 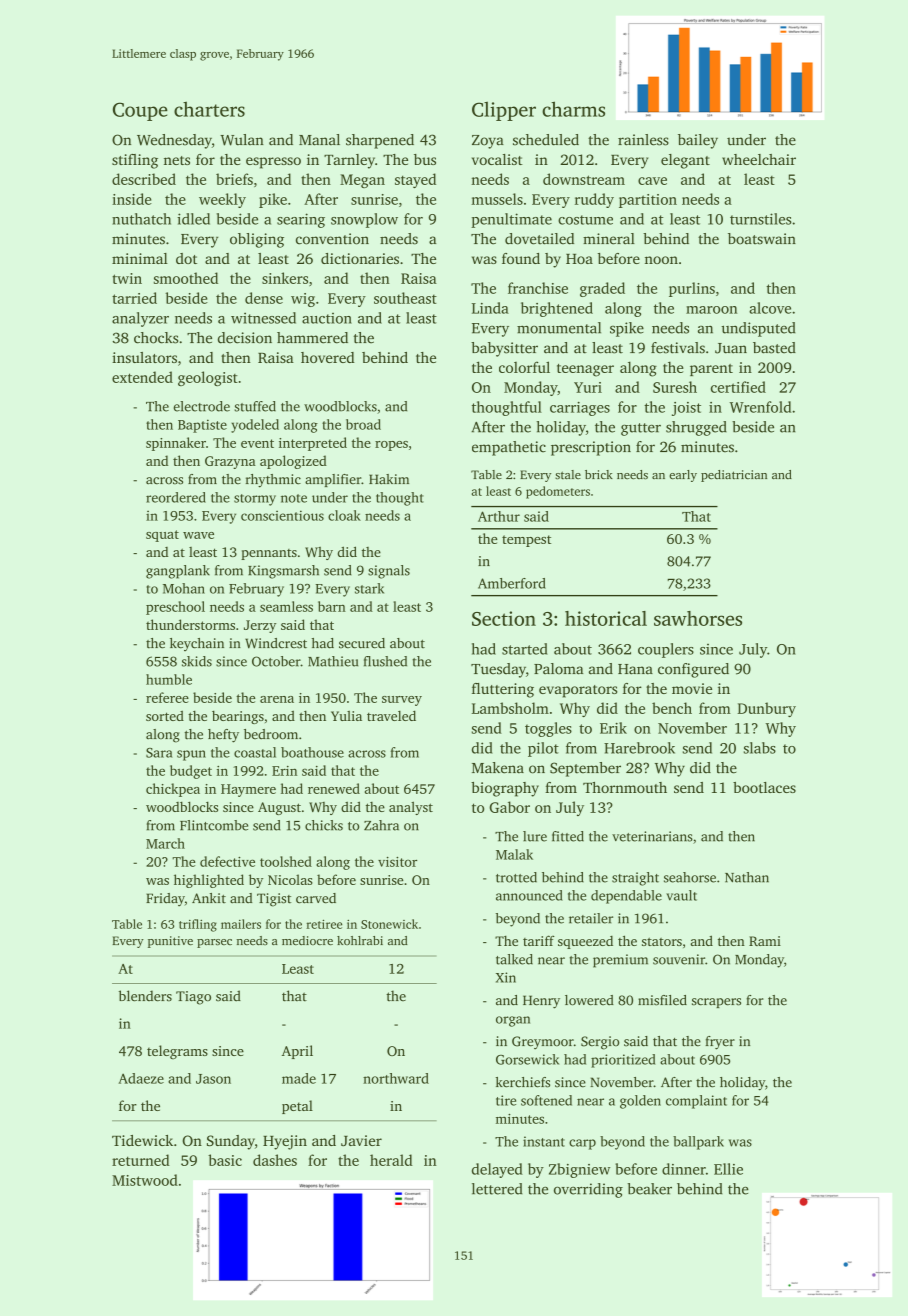 What do you see at coordinates (360, 258) in the screenshot?
I see `dictionaries` at bounding box center [360, 258].
